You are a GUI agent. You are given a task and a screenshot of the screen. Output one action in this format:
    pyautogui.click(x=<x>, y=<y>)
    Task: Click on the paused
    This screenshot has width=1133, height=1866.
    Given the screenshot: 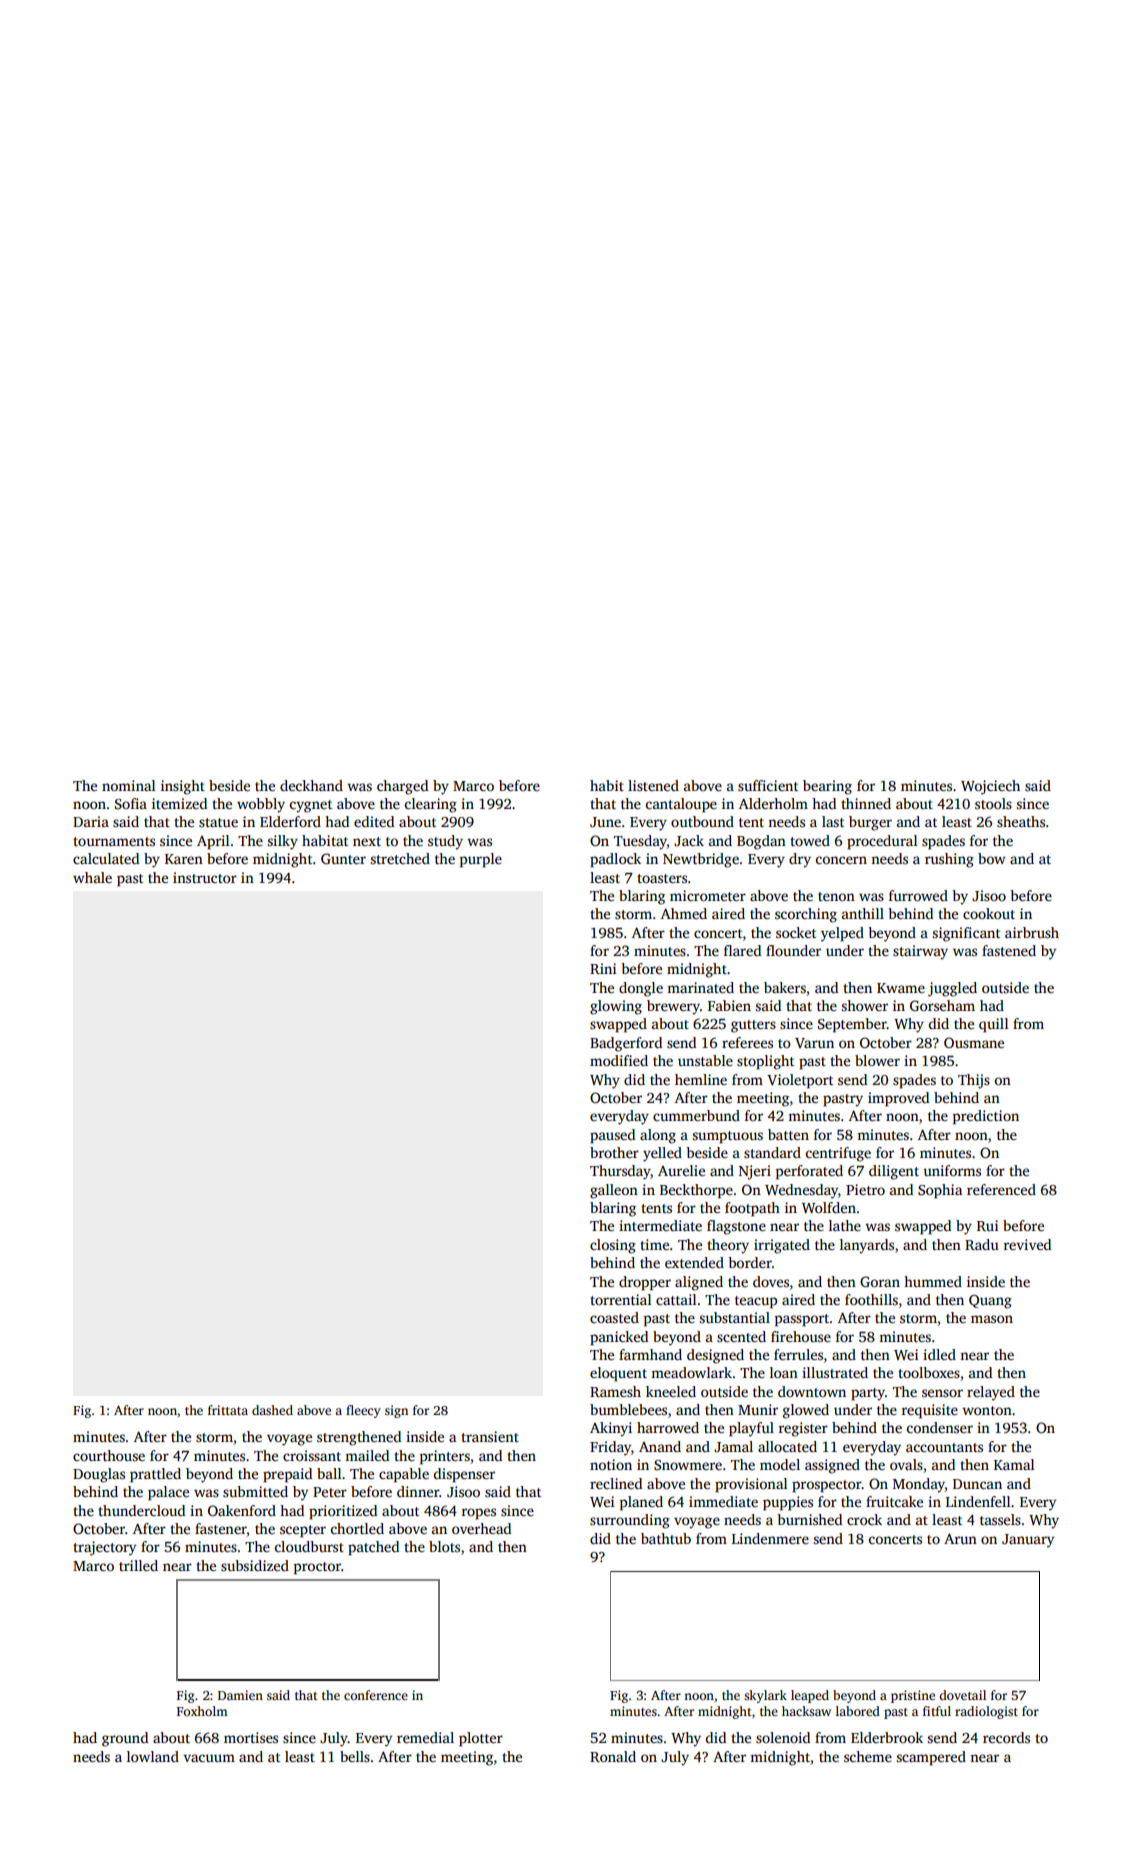 What is the action you would take?
    pyautogui.click(x=612, y=1136)
